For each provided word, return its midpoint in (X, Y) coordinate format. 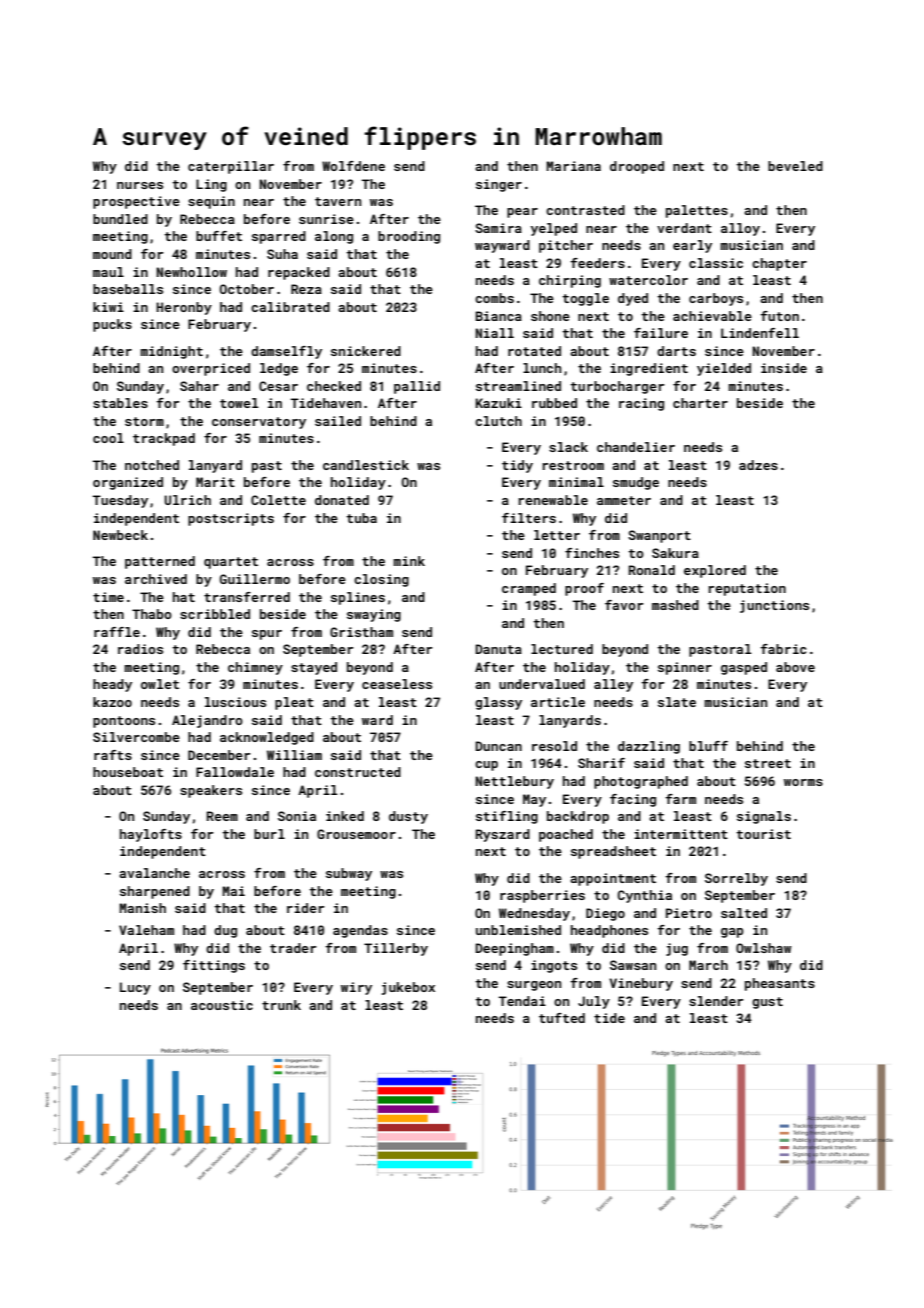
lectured (562, 649)
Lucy (135, 988)
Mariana (573, 166)
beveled (795, 166)
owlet (160, 684)
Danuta (498, 649)
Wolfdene (353, 166)
